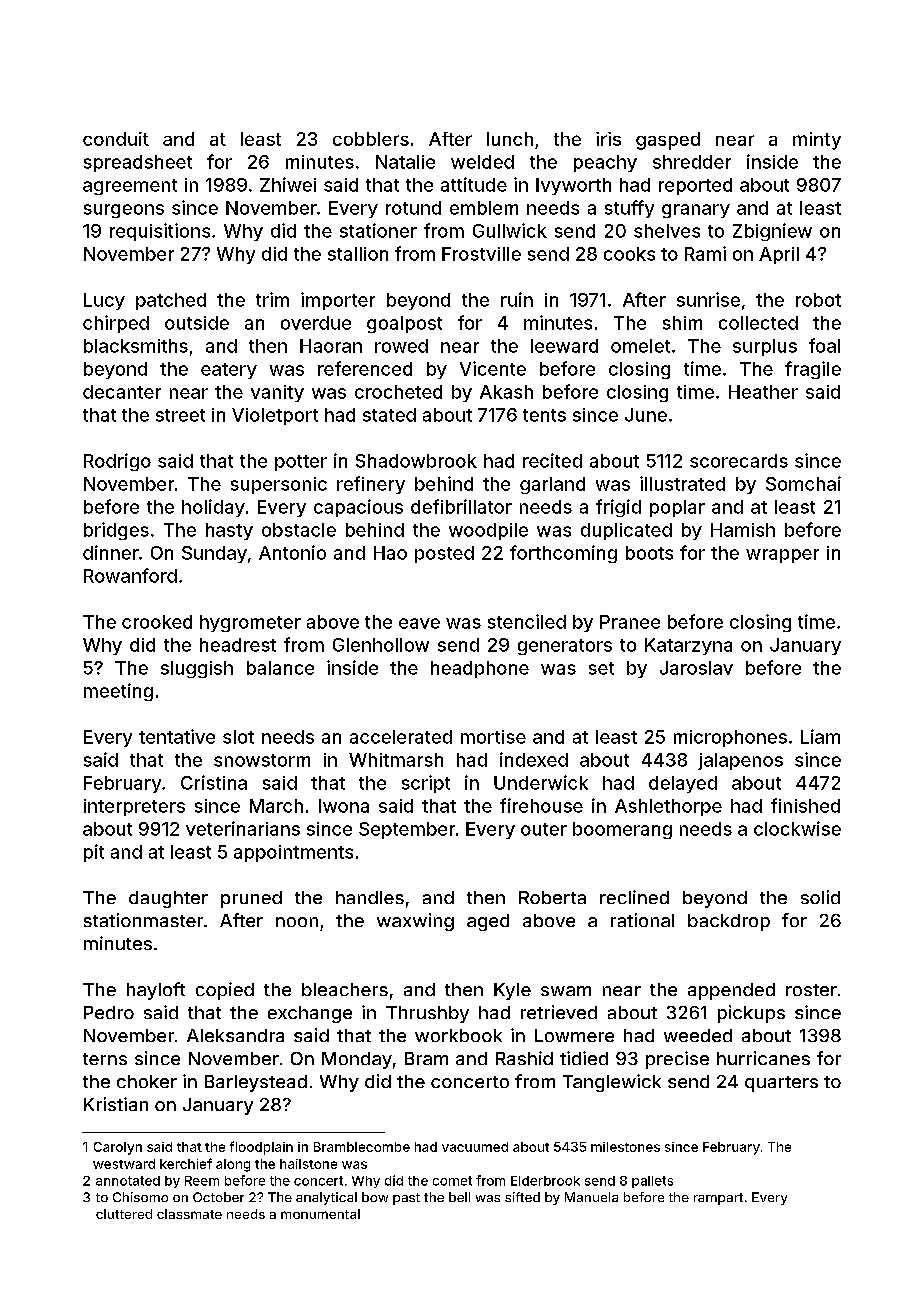 This screenshot has height=1314, width=924. What do you see at coordinates (143, 920) in the screenshot?
I see `stationmaster` at bounding box center [143, 920].
